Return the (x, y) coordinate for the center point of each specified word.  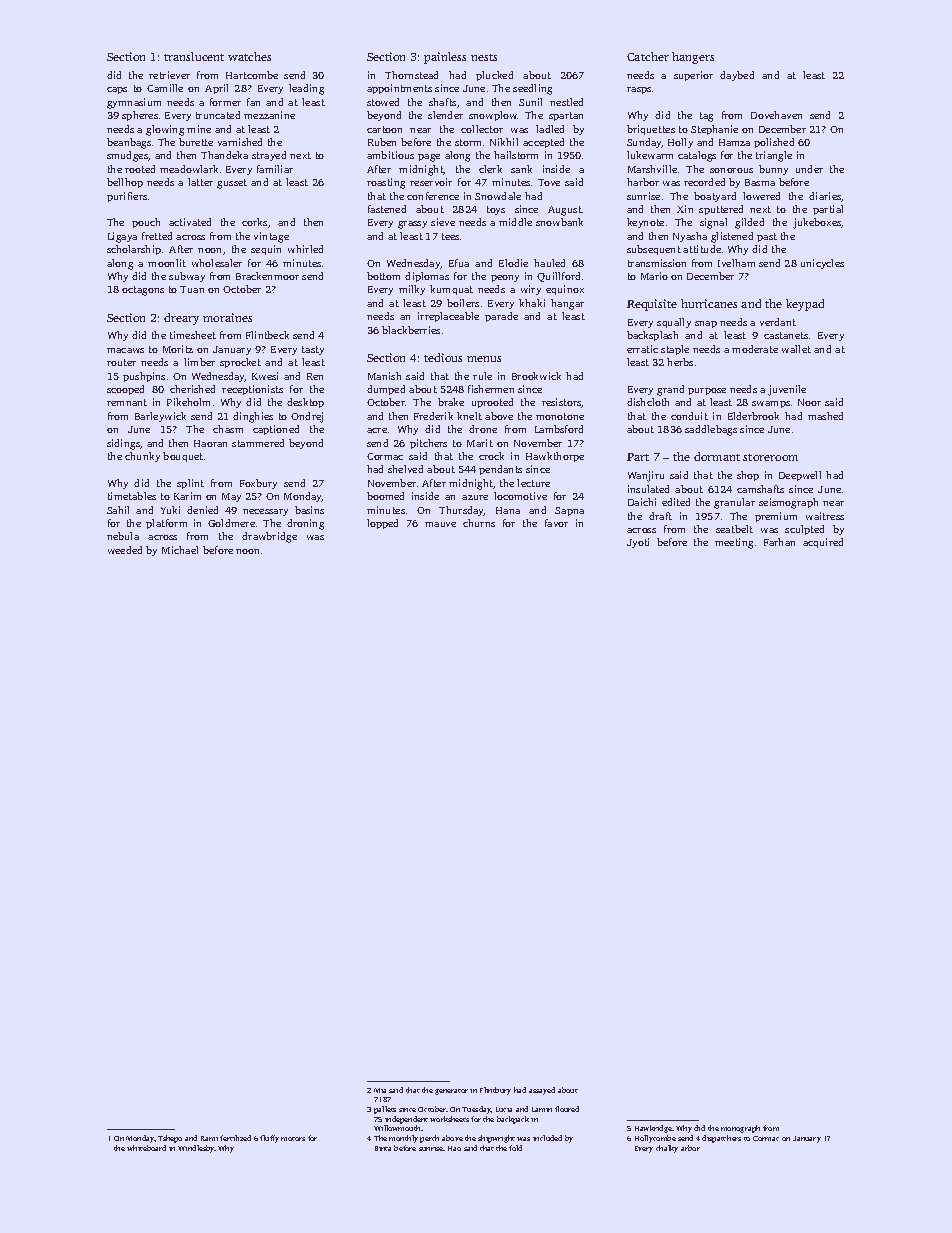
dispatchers (721, 1139)
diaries (825, 197)
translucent (194, 56)
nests (484, 57)
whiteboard (146, 1148)
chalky (667, 1149)
